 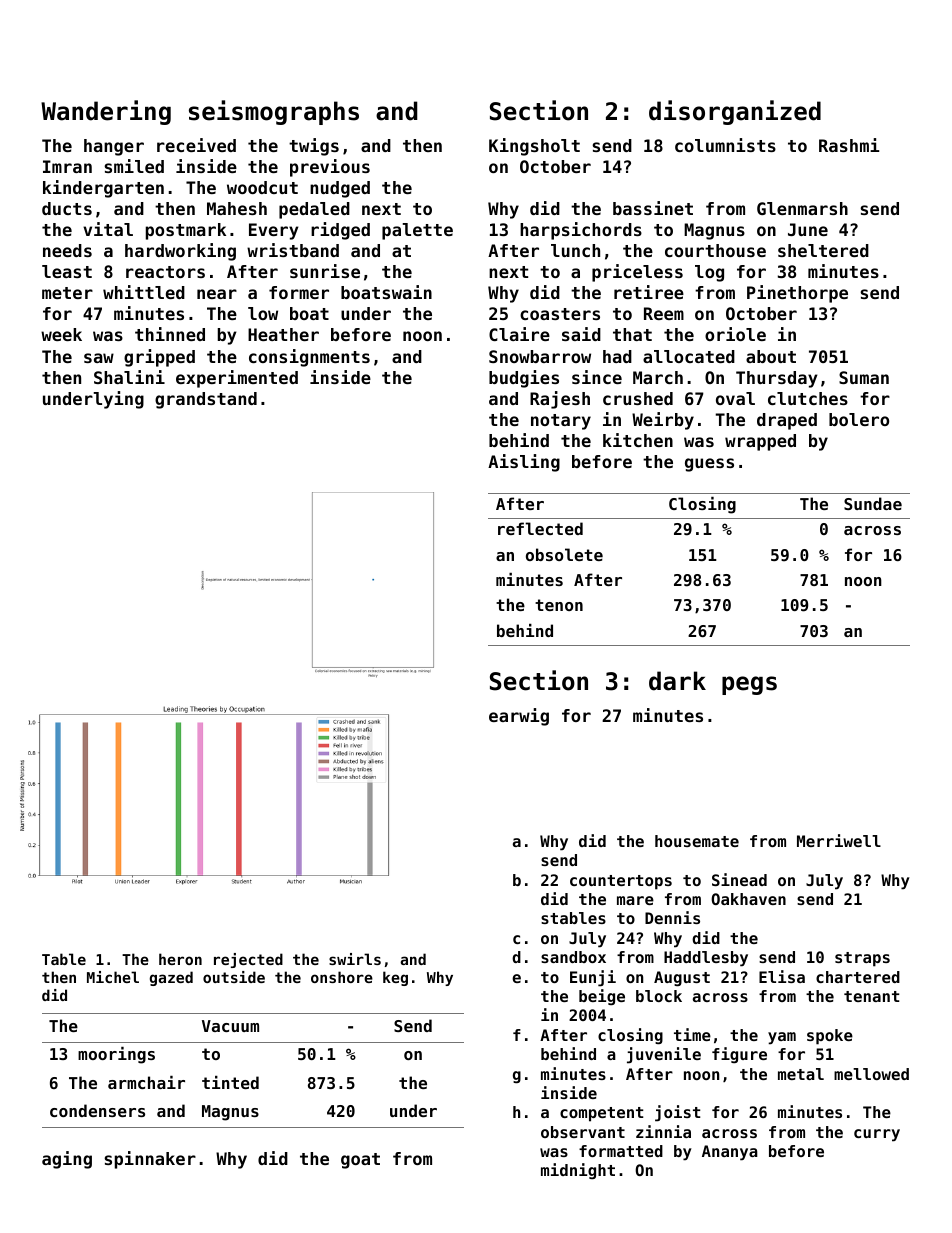 I want to click on grandstand, so click(x=206, y=400).
